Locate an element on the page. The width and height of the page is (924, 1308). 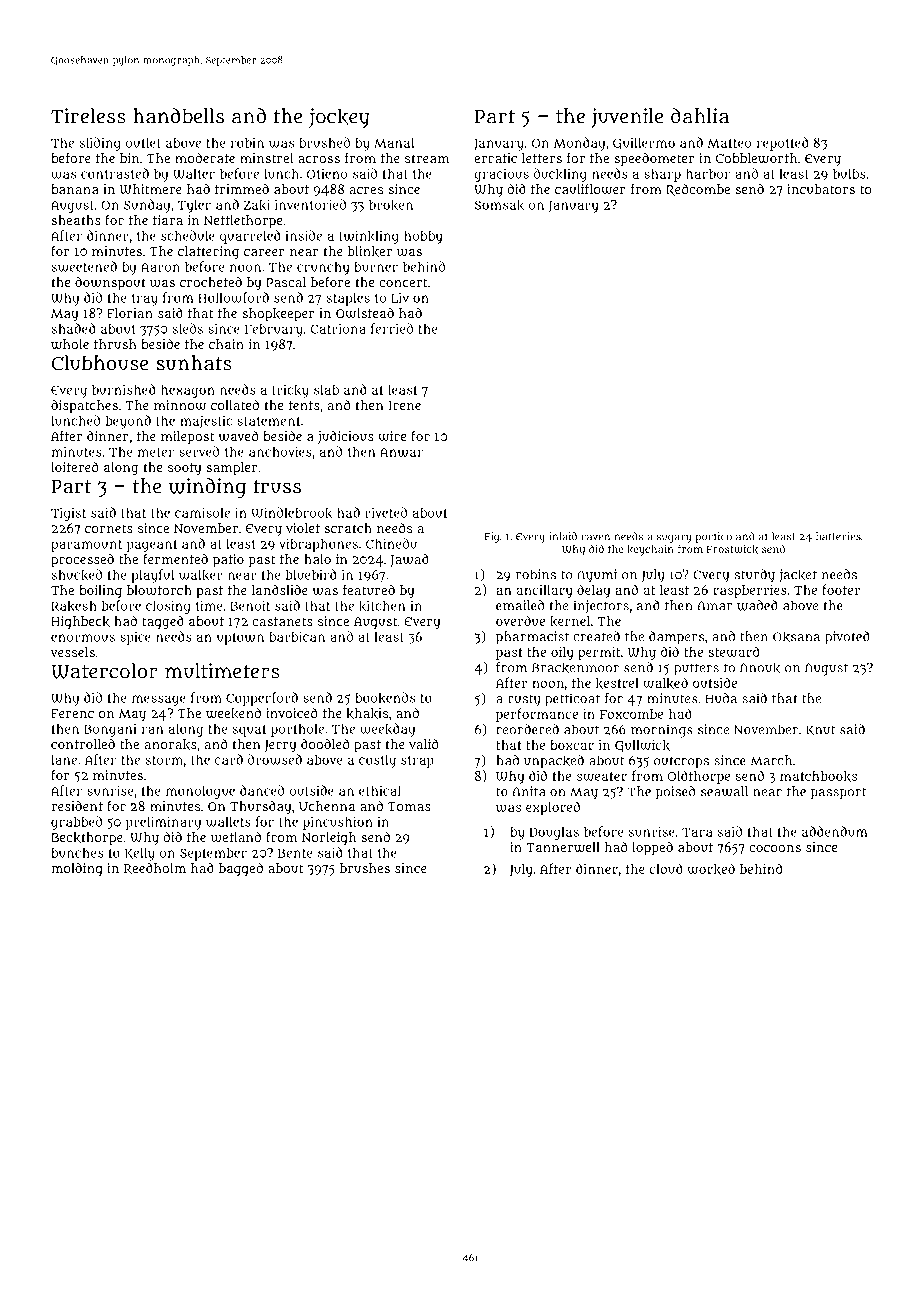
Tomas is located at coordinates (409, 806).
